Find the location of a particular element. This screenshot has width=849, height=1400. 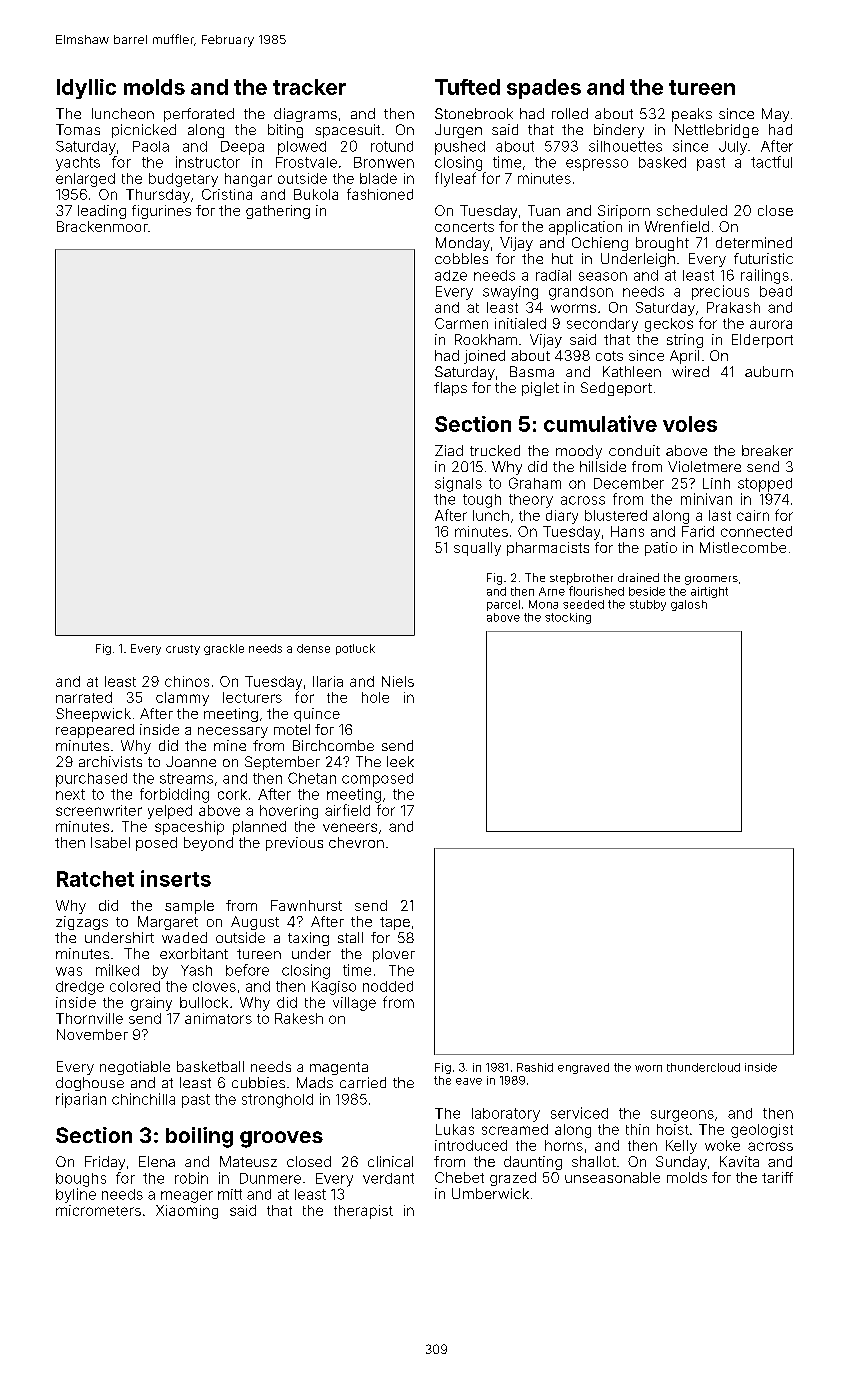

therapist is located at coordinates (363, 1212).
